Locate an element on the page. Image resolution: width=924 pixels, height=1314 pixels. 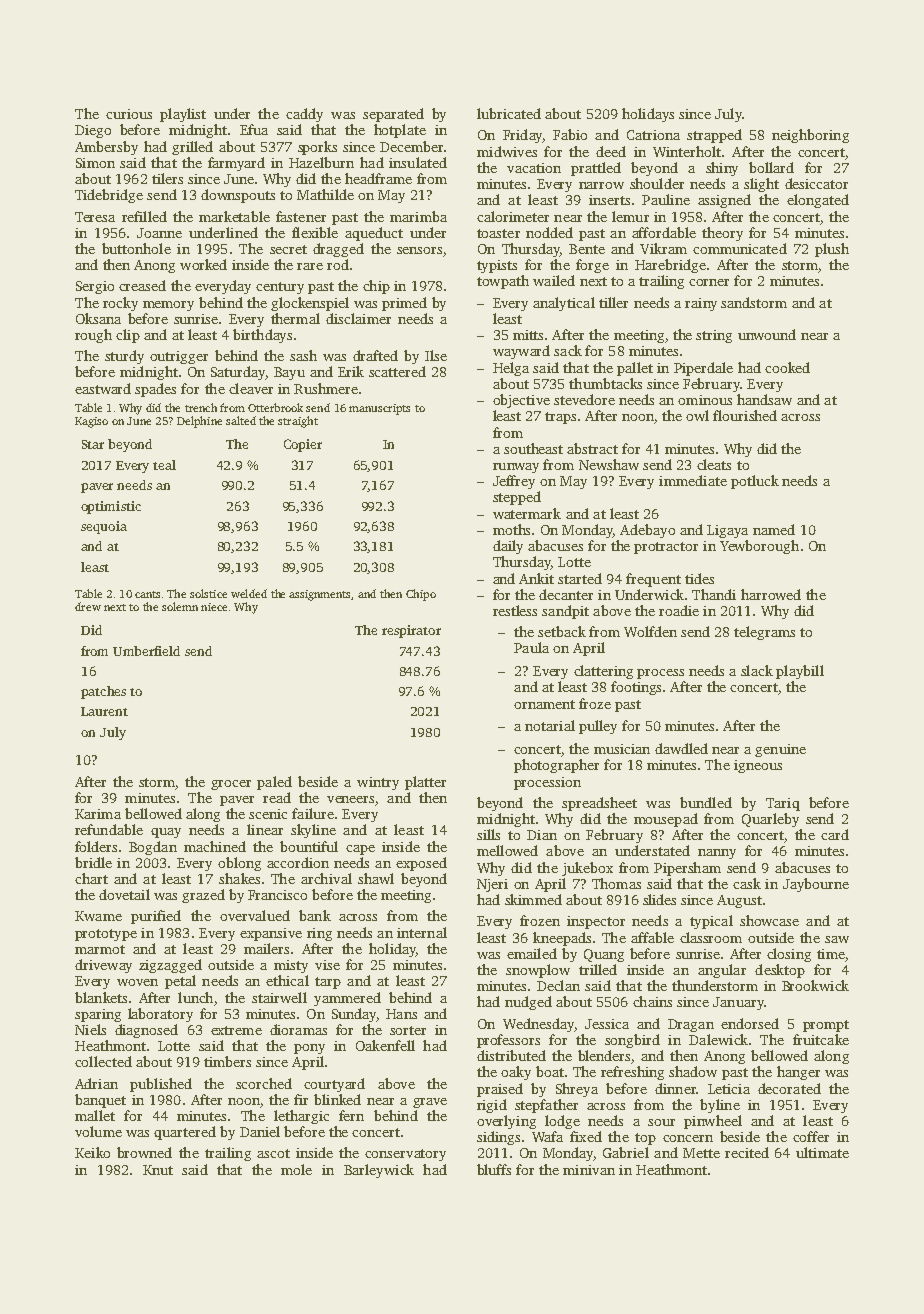
Mette is located at coordinates (701, 1153).
